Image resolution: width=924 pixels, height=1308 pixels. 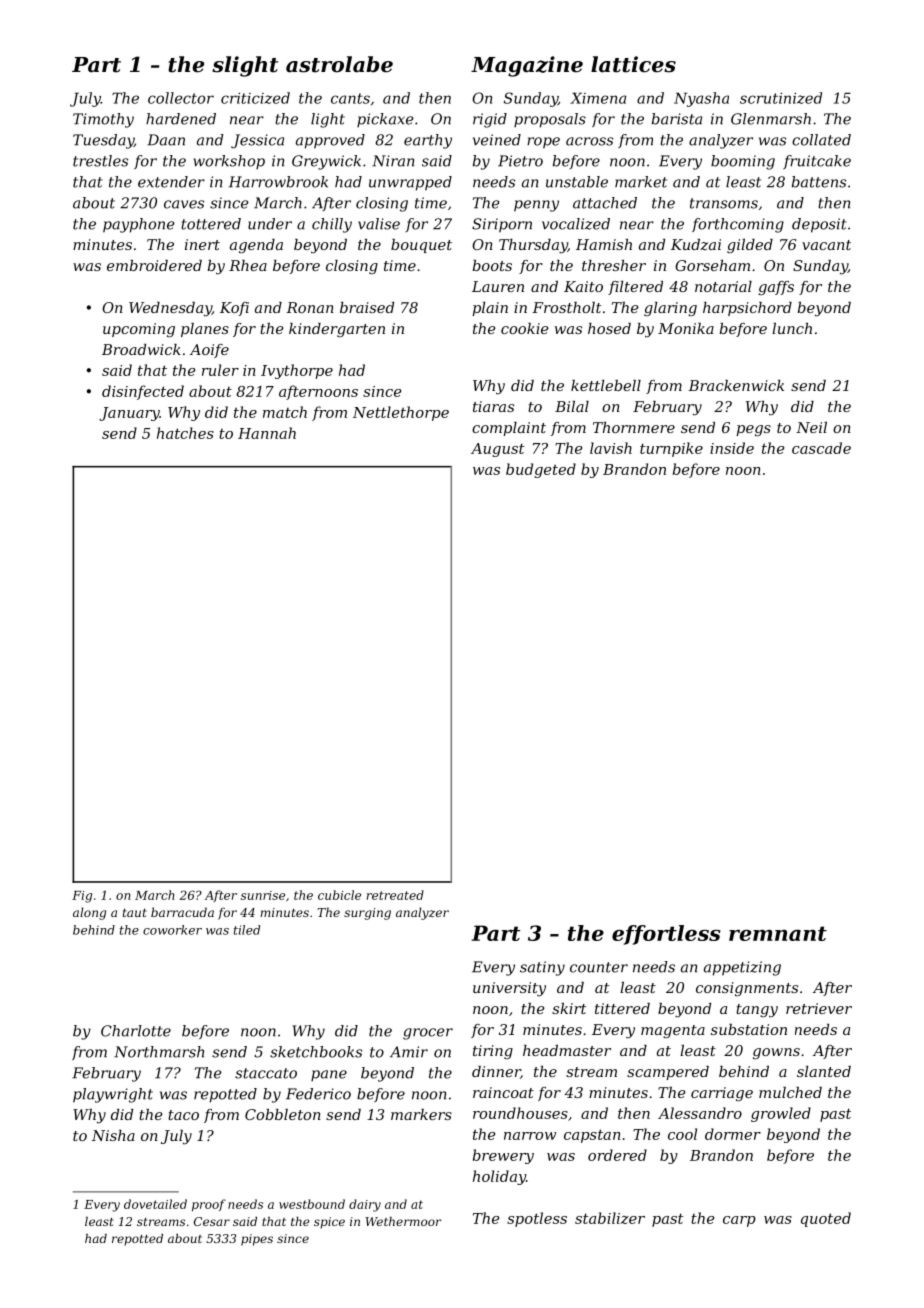 I want to click on remnant, so click(x=778, y=933).
